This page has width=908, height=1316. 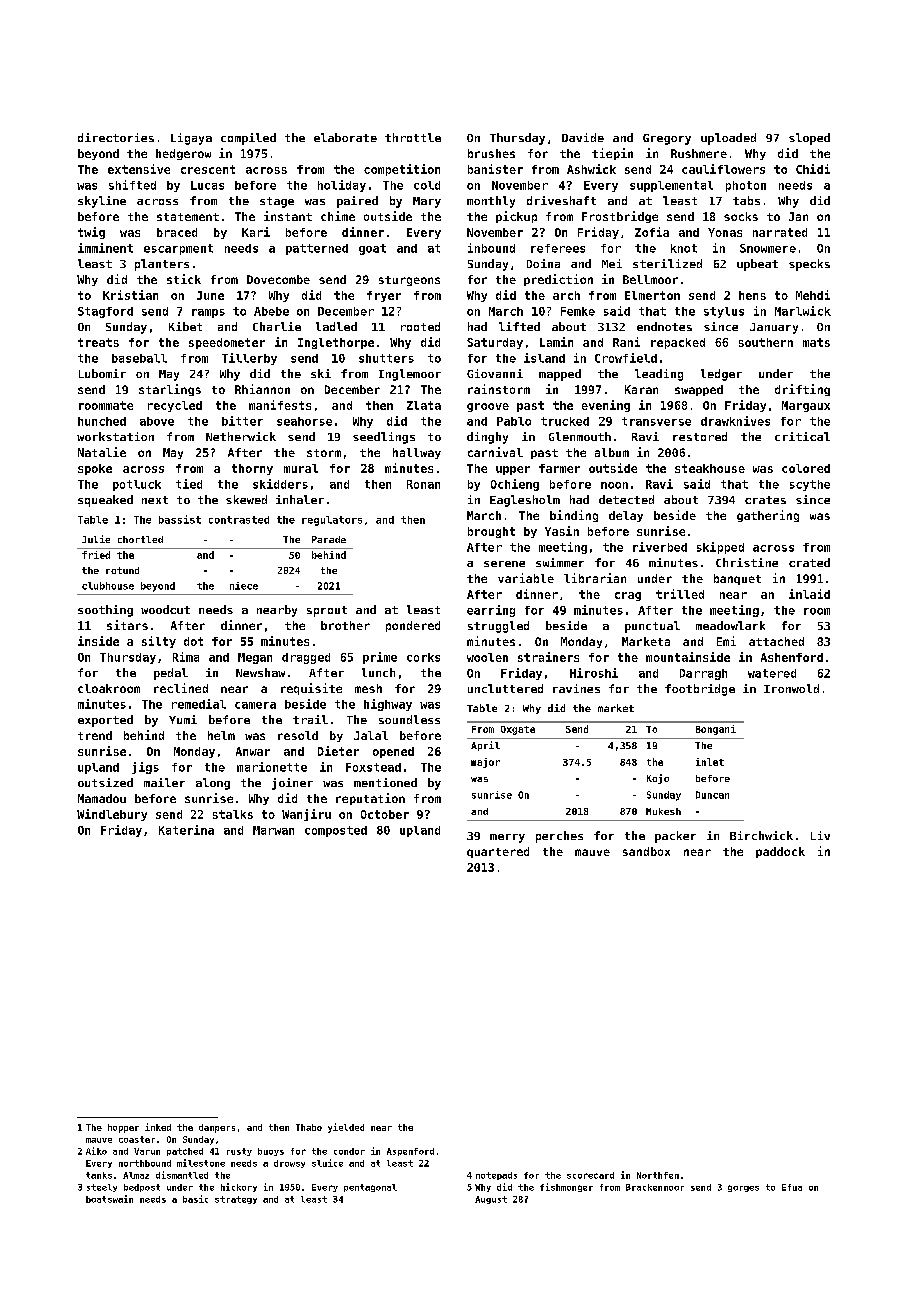 What do you see at coordinates (393, 752) in the page?
I see `opened` at bounding box center [393, 752].
